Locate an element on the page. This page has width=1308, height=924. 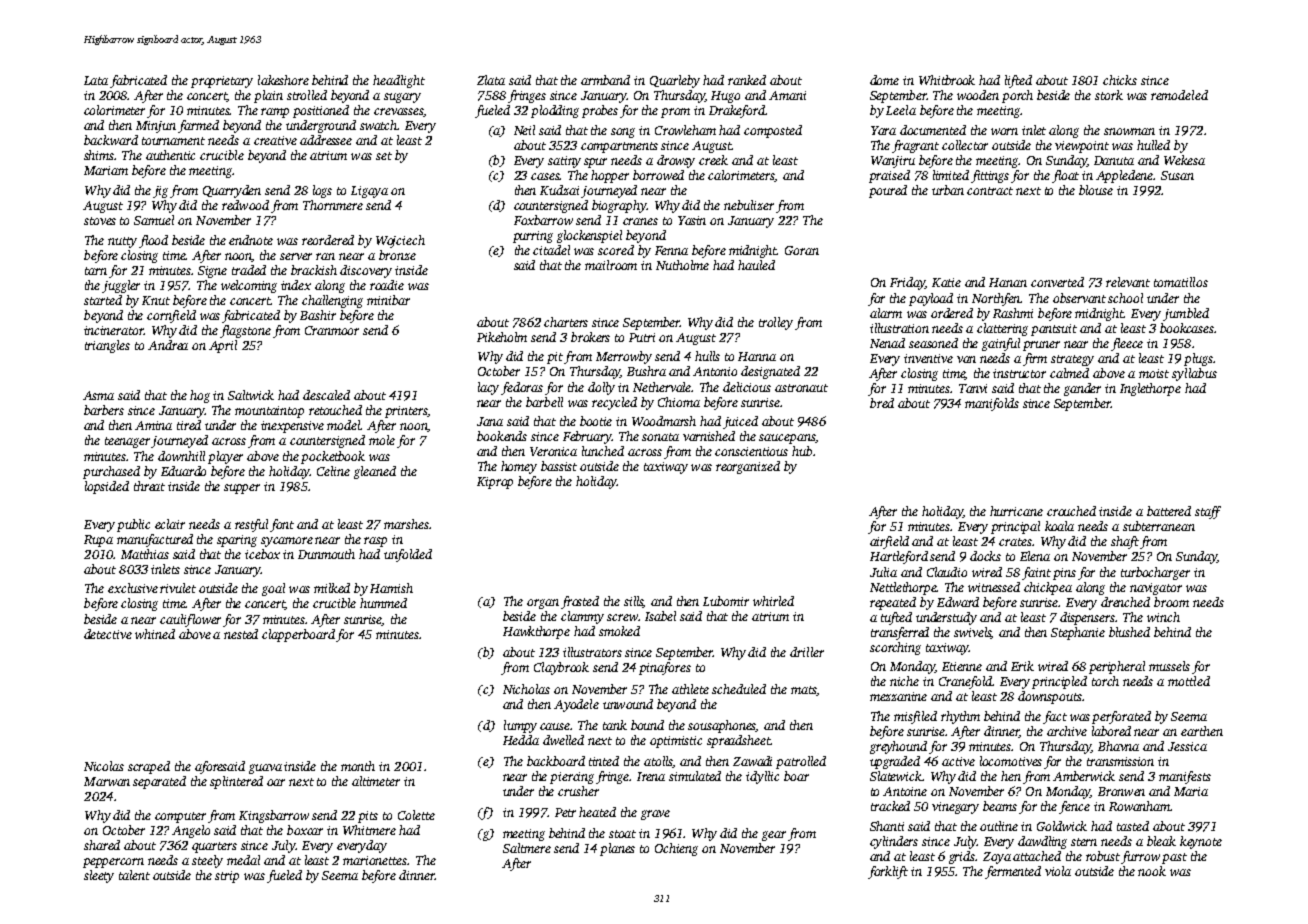
planes is located at coordinates (617, 849).
